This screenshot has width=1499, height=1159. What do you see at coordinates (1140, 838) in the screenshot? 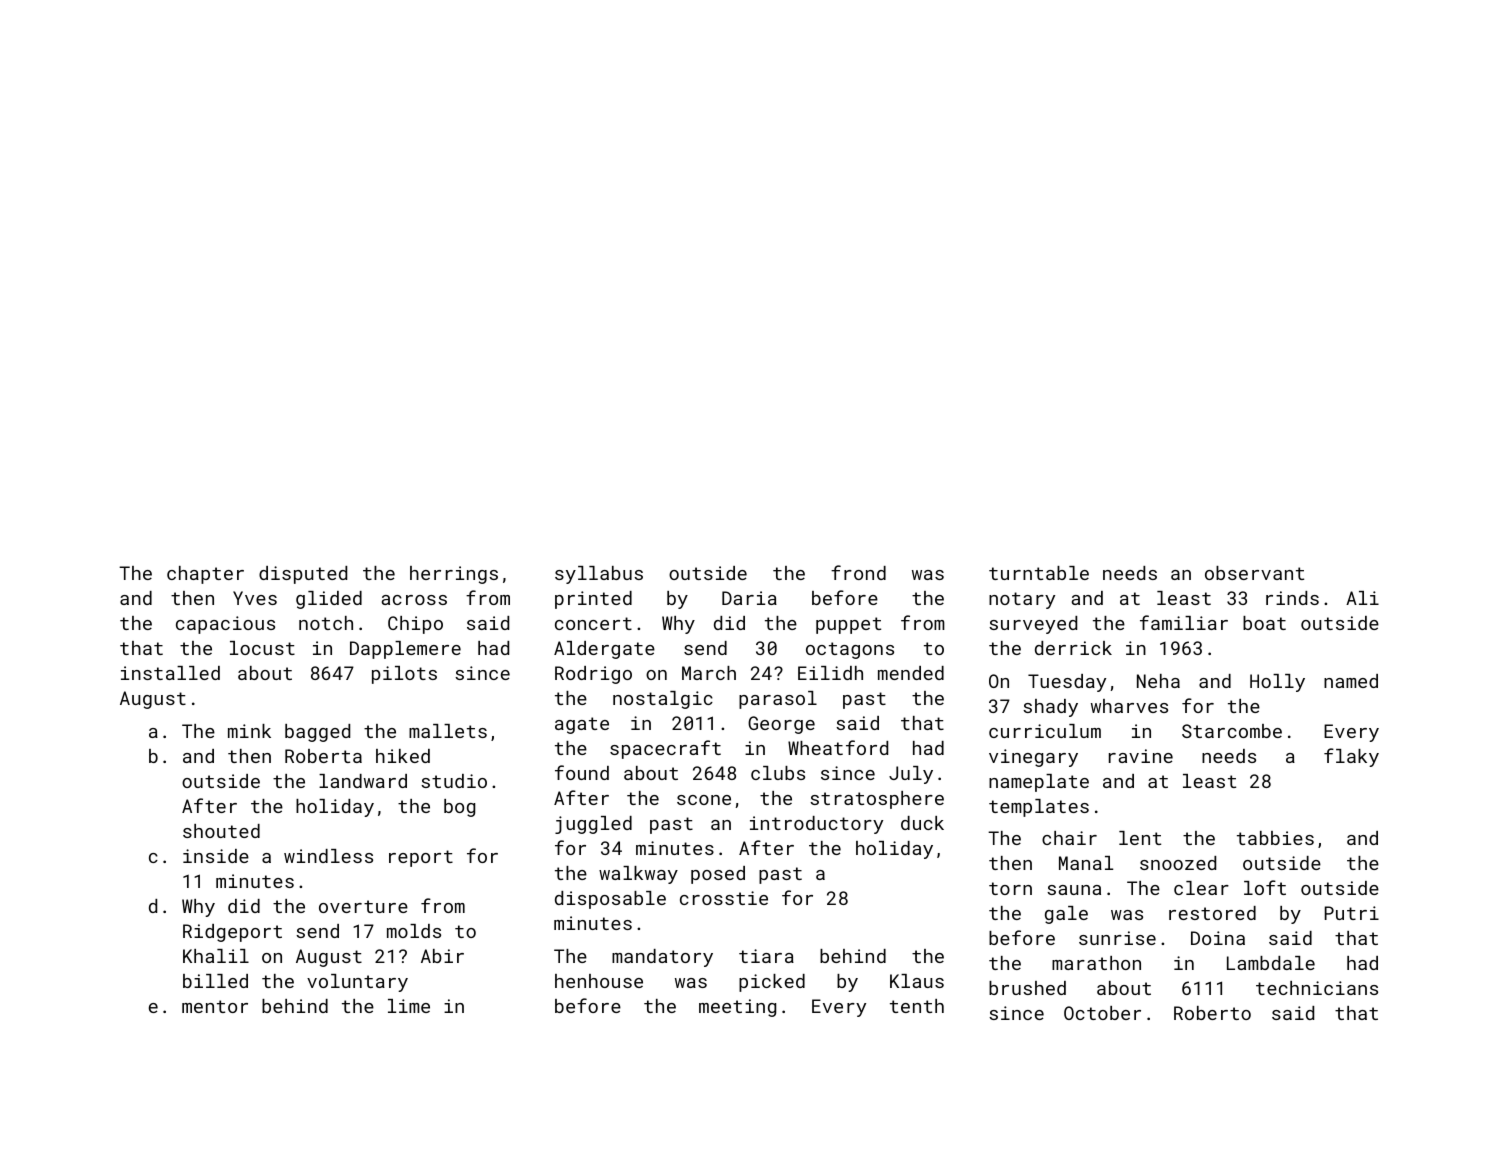
I see `lent` at bounding box center [1140, 838].
